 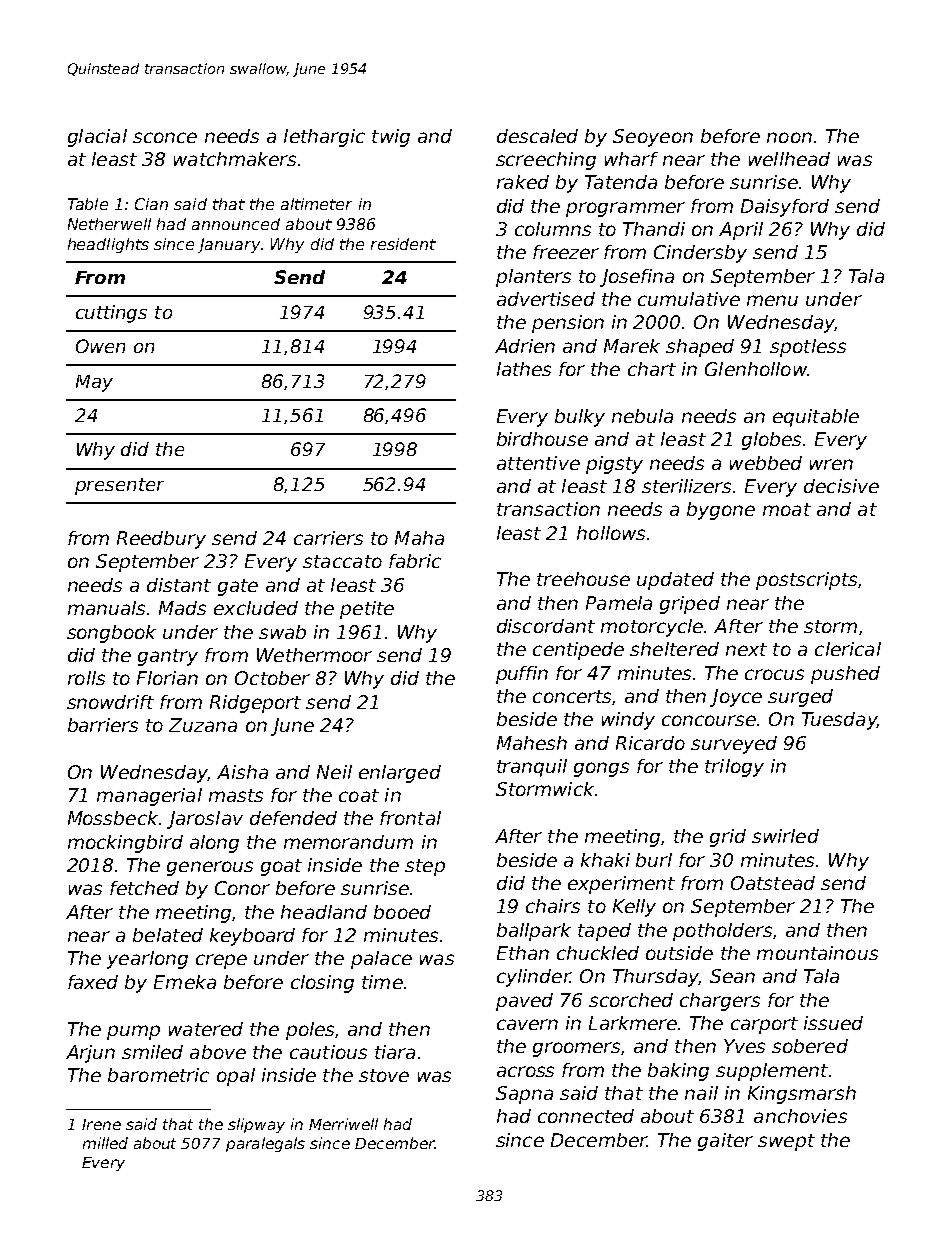 What do you see at coordinates (165, 137) in the screenshot?
I see `sconce` at bounding box center [165, 137].
